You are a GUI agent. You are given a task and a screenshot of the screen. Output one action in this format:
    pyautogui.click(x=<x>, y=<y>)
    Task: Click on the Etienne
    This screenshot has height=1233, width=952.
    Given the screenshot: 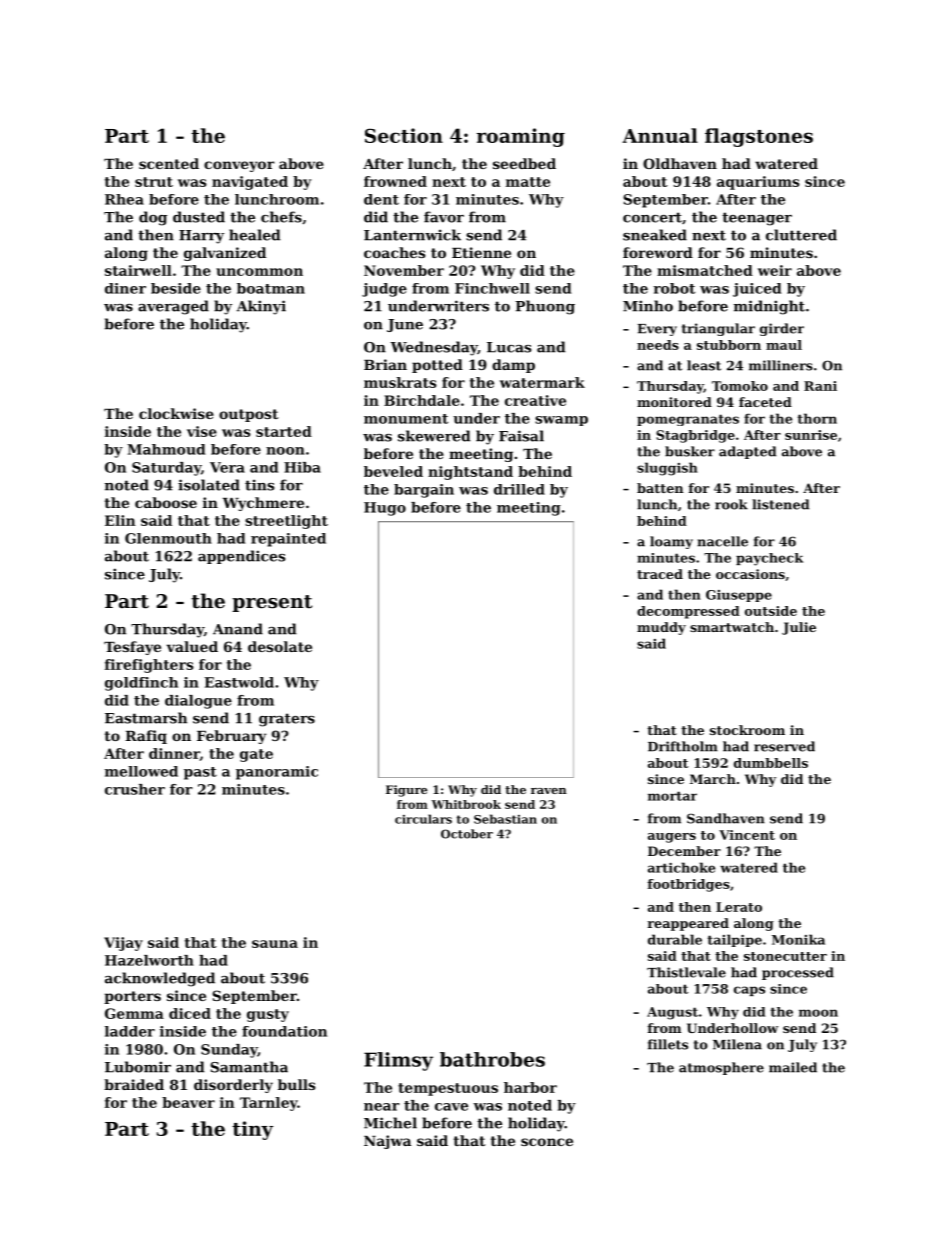 What is the action you would take?
    pyautogui.click(x=481, y=252)
